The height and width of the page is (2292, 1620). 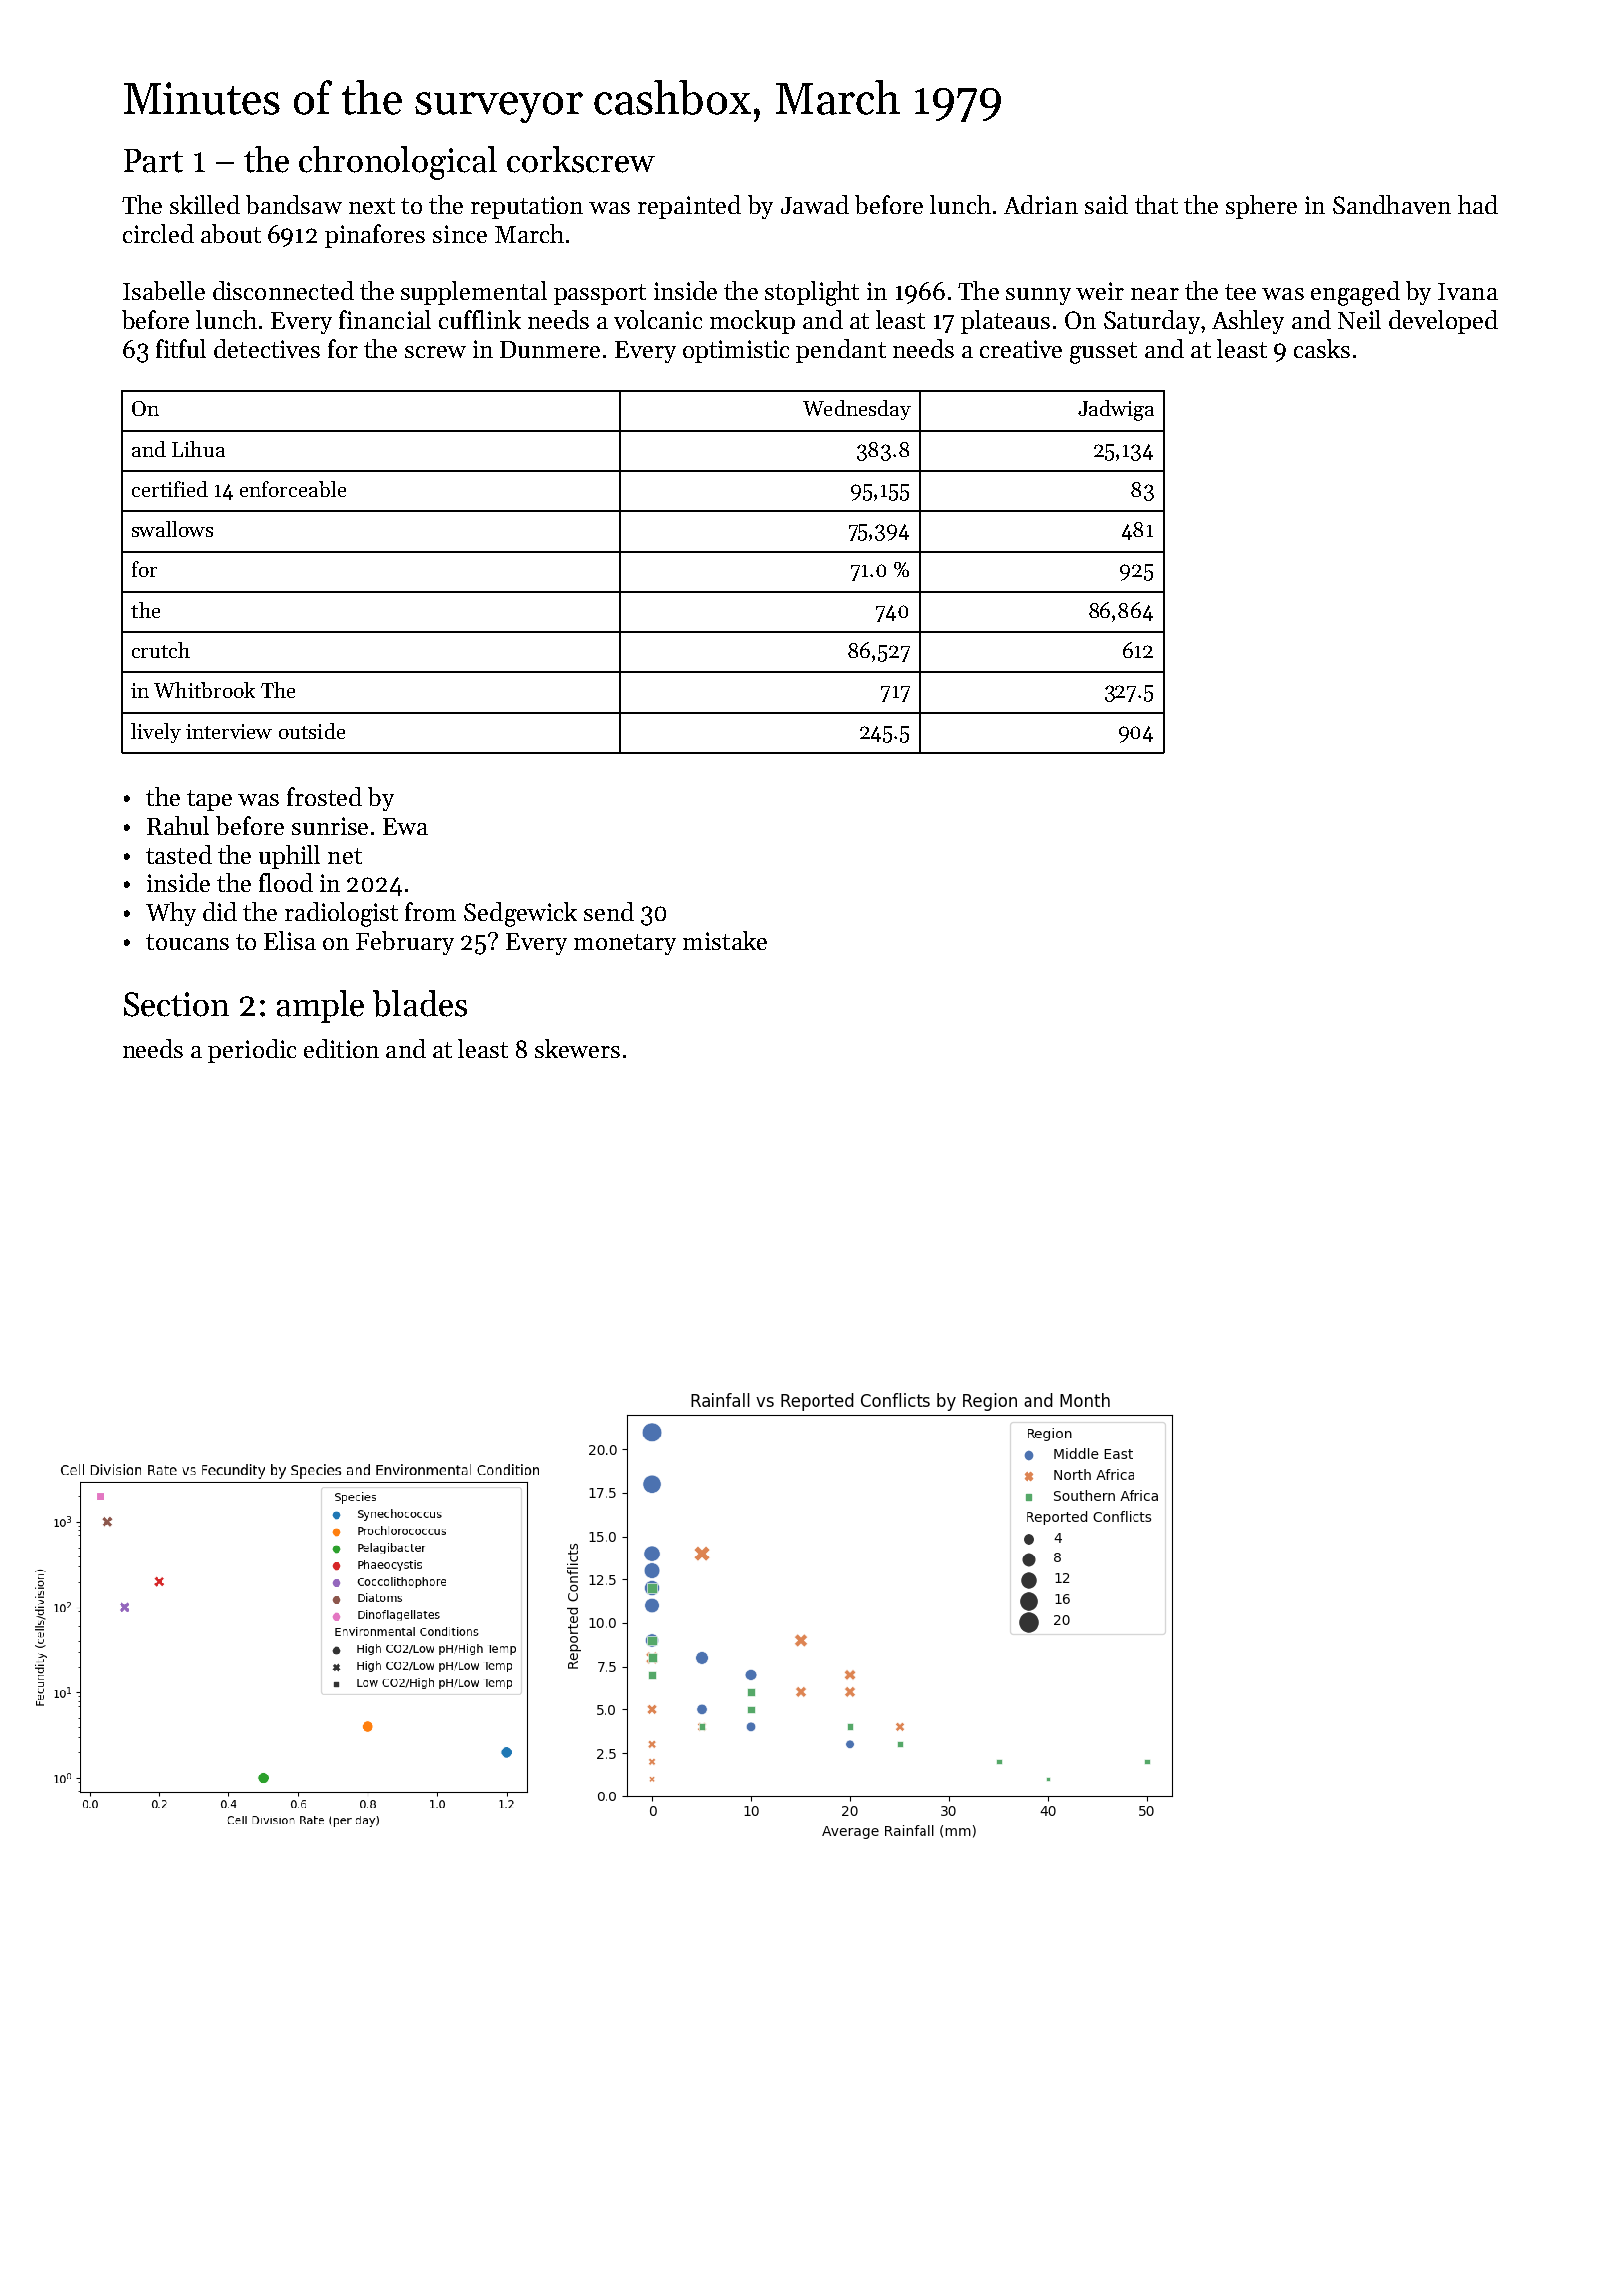 I want to click on send, so click(x=609, y=911).
